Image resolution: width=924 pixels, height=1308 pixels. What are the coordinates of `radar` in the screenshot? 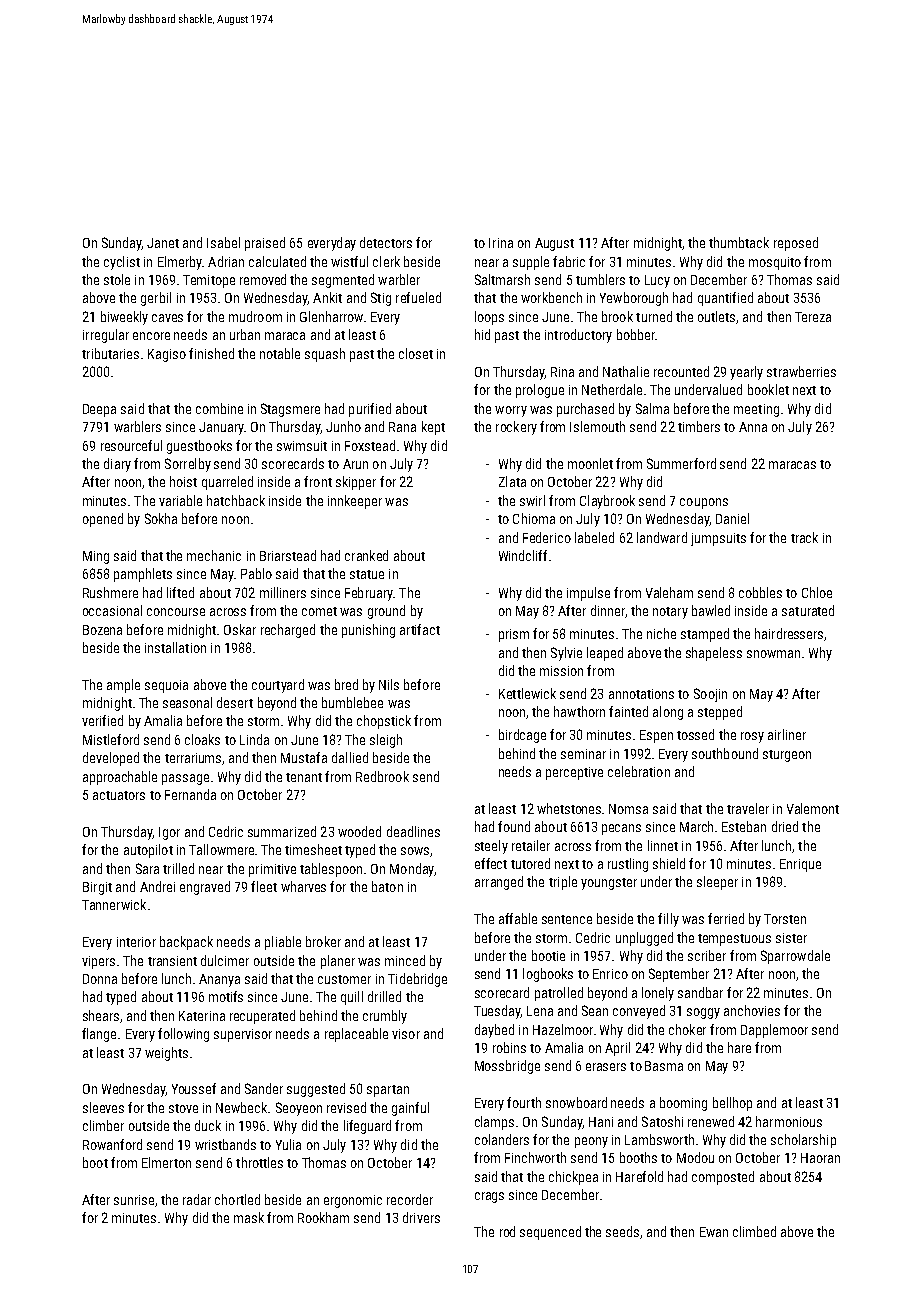 It's located at (197, 1199).
